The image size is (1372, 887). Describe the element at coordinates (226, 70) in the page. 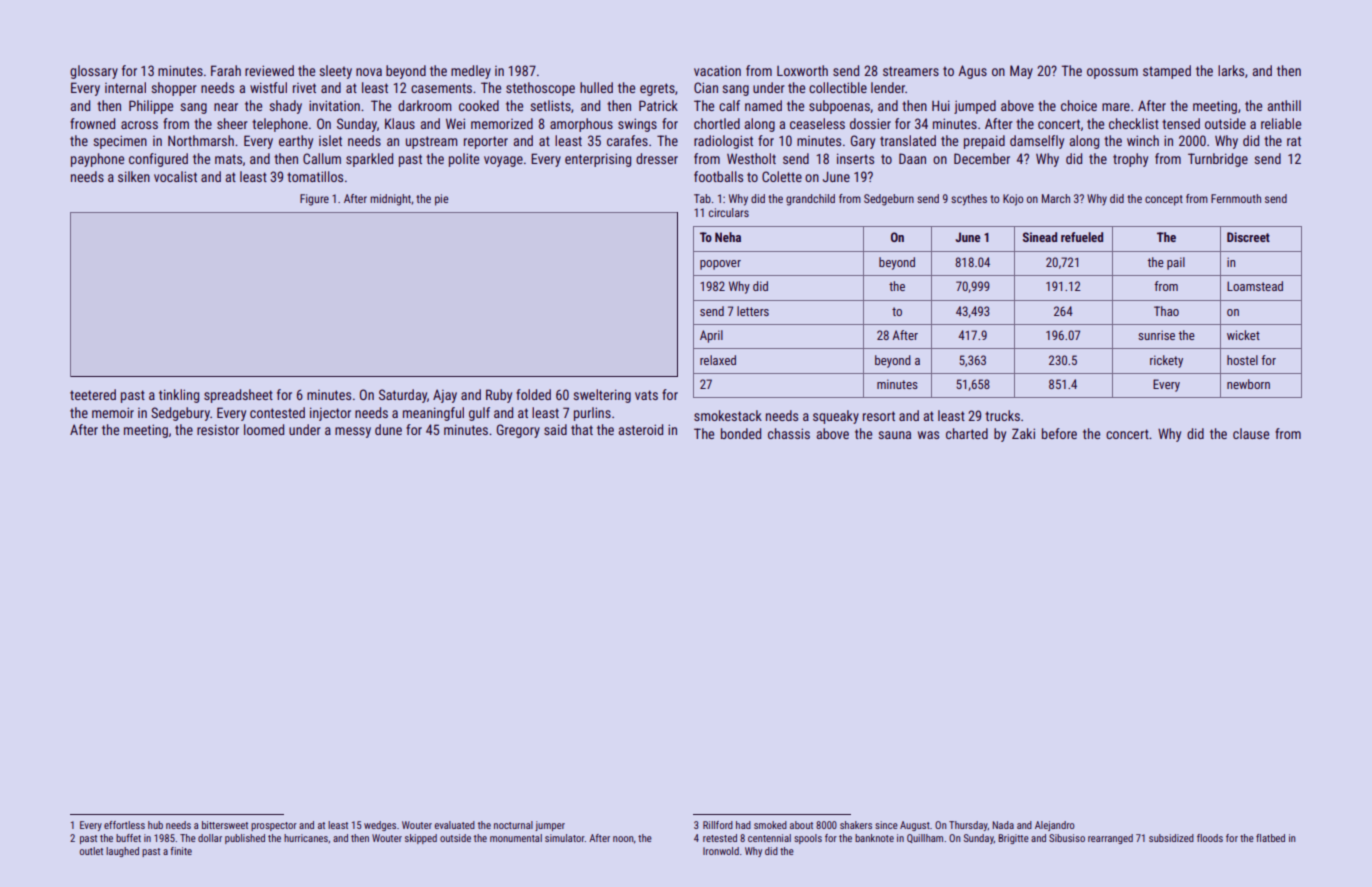

I see `Farah` at that location.
